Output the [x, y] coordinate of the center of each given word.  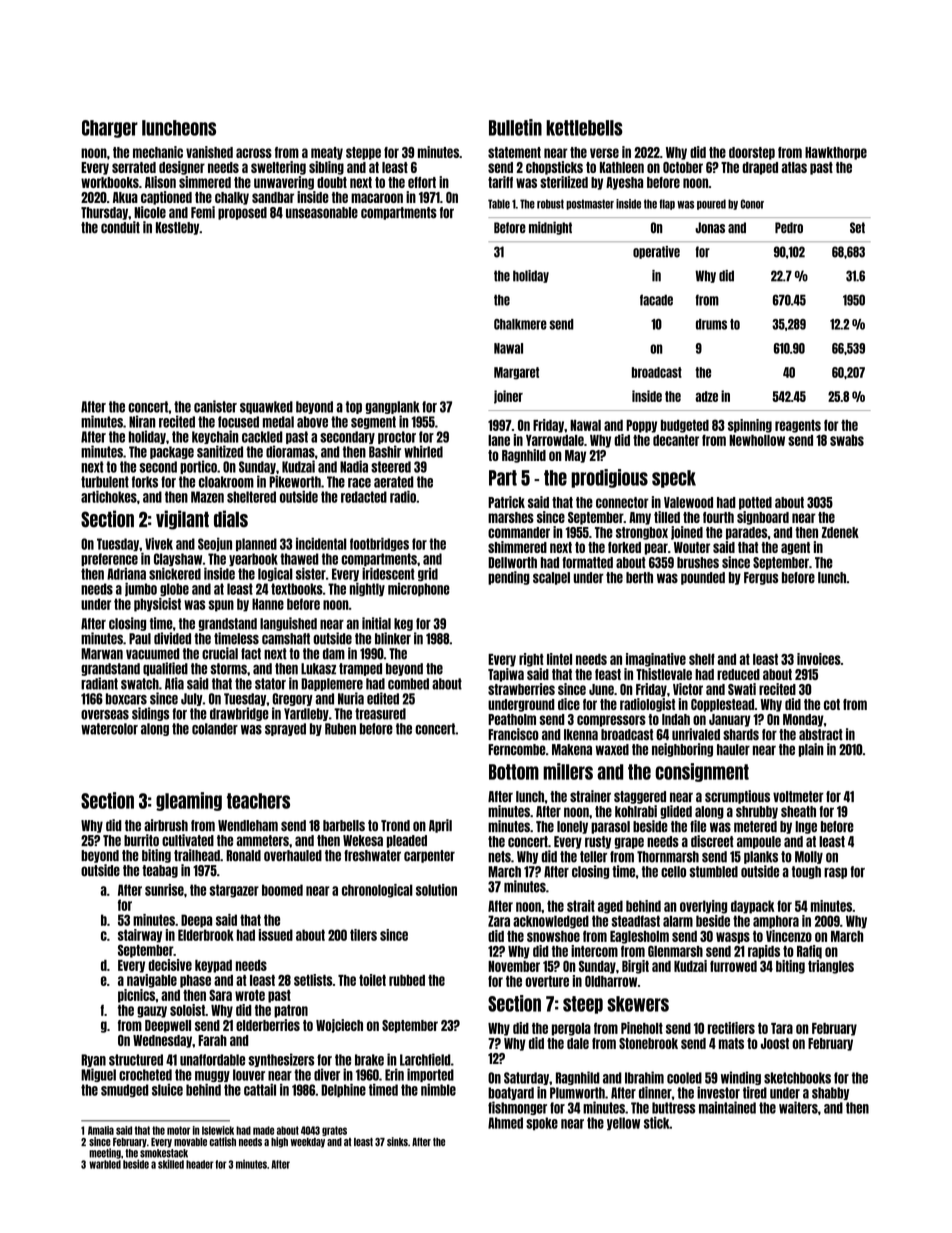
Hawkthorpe [836, 153]
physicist [157, 605]
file [698, 826]
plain [811, 750]
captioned [166, 198]
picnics [136, 996]
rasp [835, 873]
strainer [590, 796]
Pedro [789, 227]
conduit [120, 227]
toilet [372, 980]
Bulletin [515, 127]
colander [215, 729]
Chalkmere [520, 324]
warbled [105, 1164]
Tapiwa [506, 675]
